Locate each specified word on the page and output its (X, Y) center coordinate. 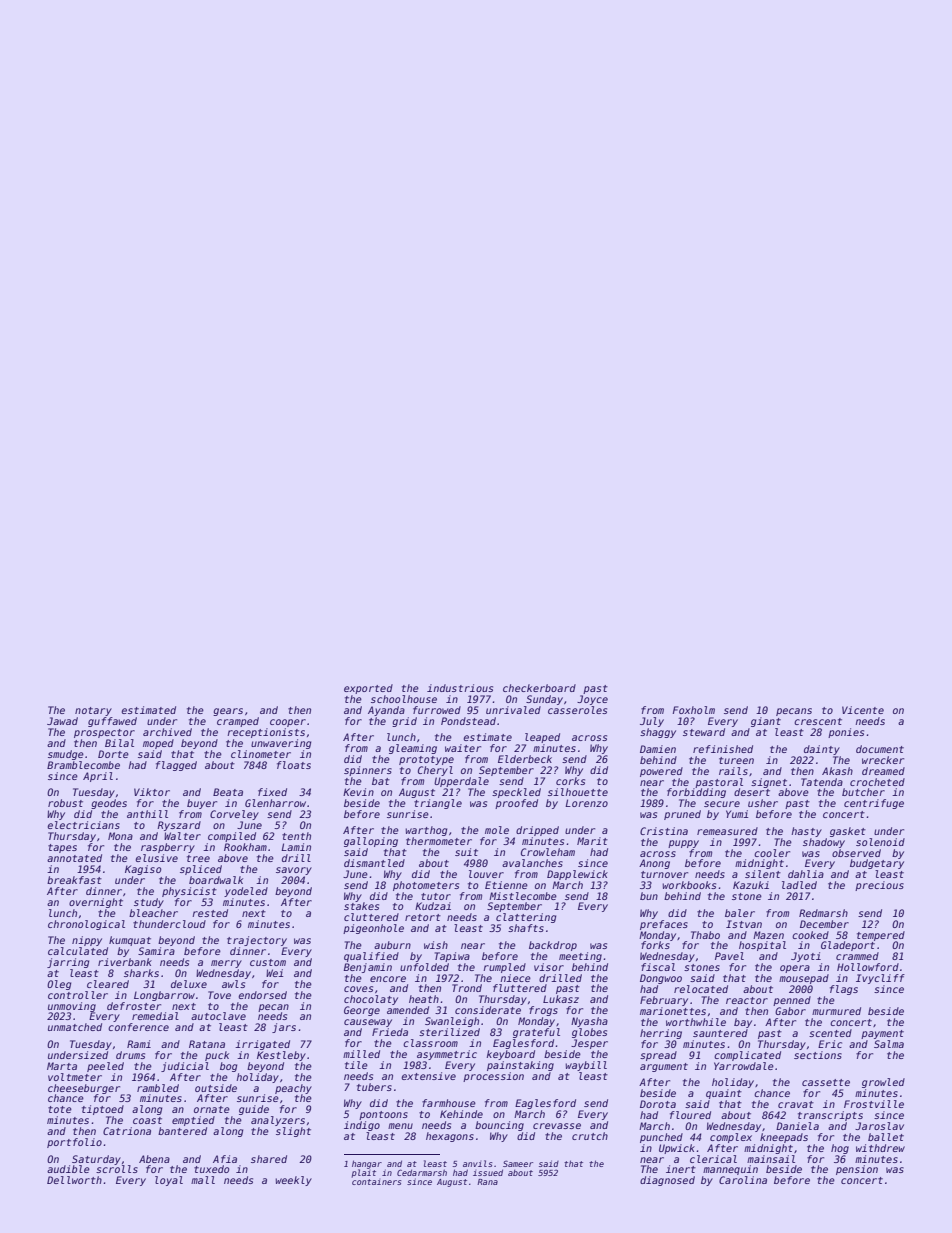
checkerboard (539, 688)
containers (376, 1182)
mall (203, 1180)
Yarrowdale (744, 1066)
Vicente (863, 710)
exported (368, 689)
